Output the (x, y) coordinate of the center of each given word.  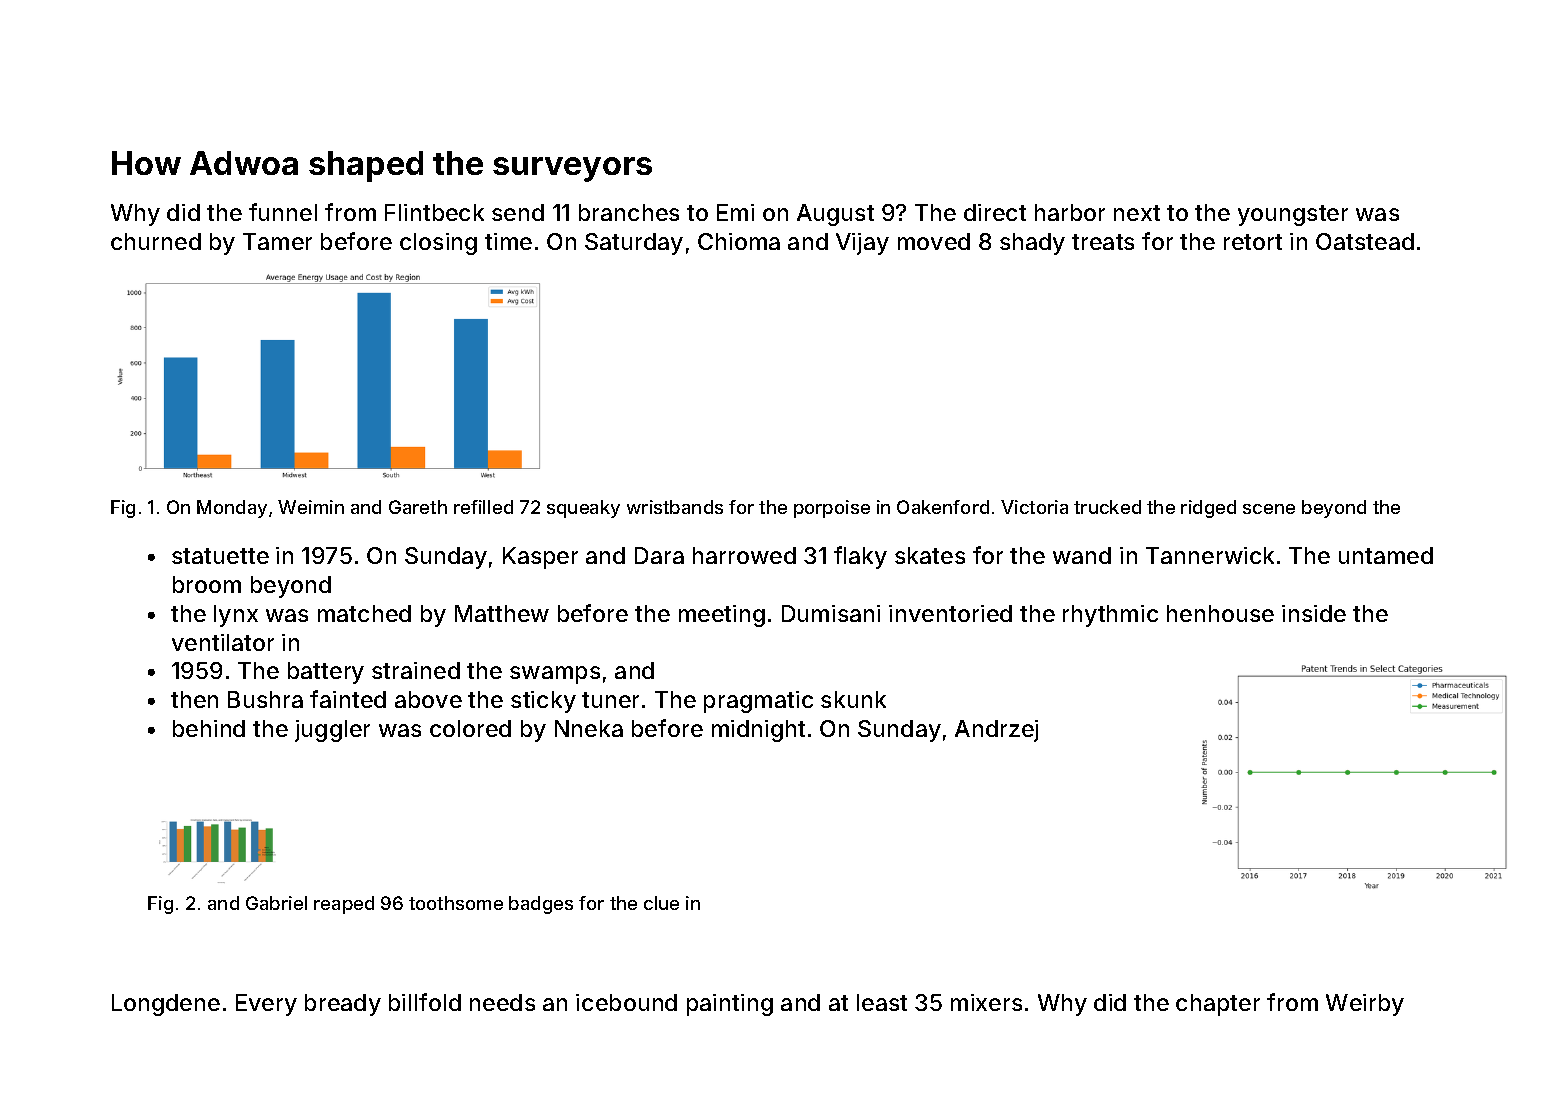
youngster (1293, 215)
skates (930, 555)
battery (326, 673)
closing (438, 244)
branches (629, 212)
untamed (1386, 555)
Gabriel (276, 903)
